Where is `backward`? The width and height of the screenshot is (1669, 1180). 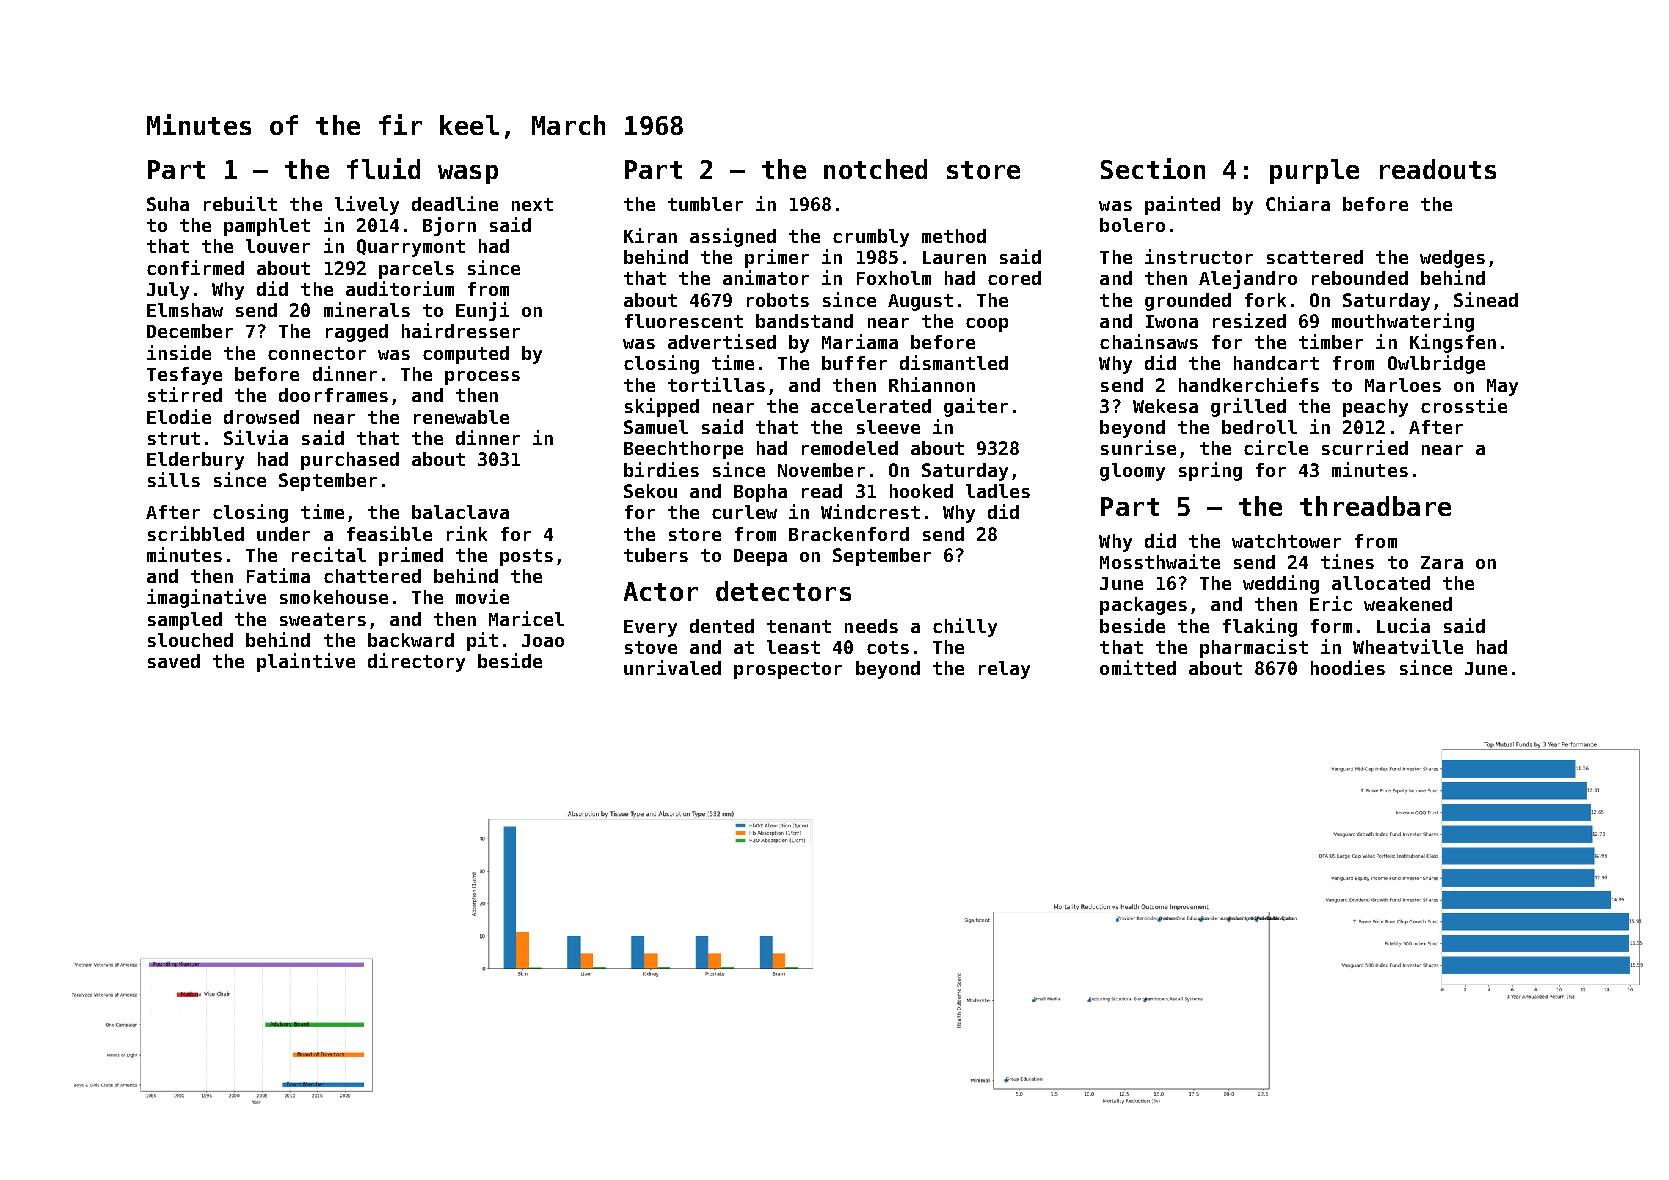
backward is located at coordinates (411, 640).
